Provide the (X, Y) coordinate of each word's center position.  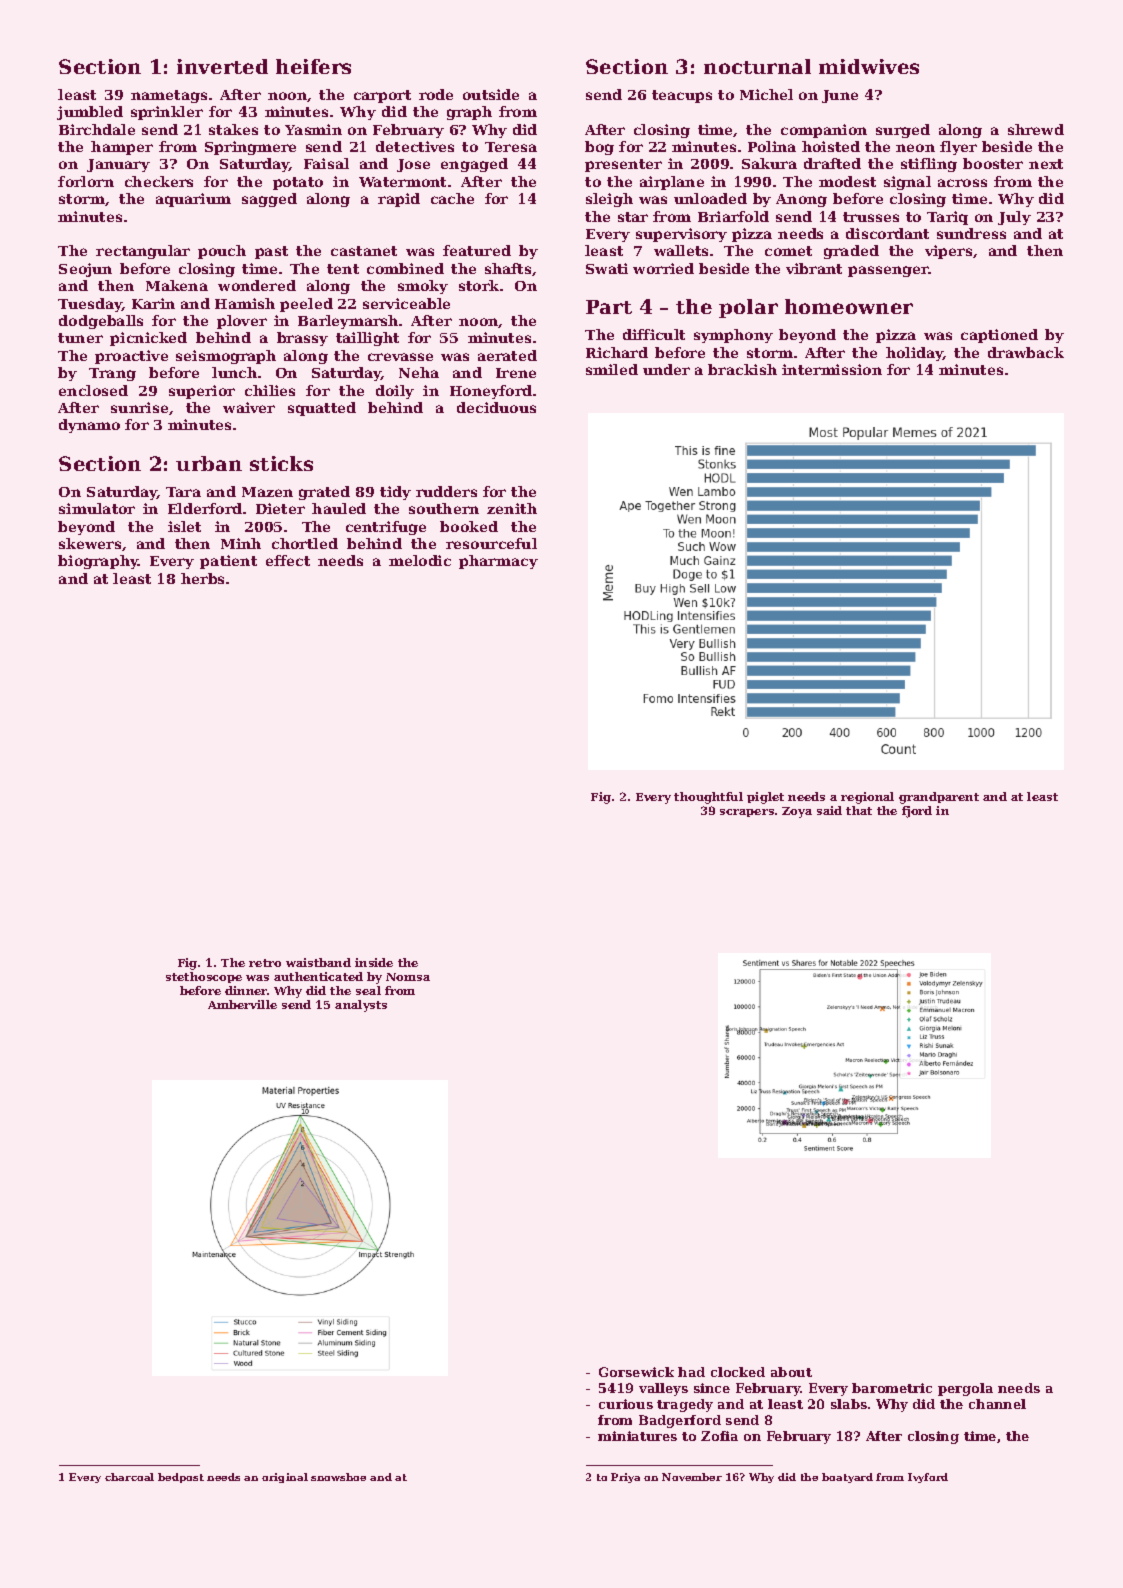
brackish (742, 369)
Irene (516, 373)
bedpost (181, 1478)
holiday (914, 354)
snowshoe (338, 1477)
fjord (917, 812)
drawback (1026, 352)
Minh (241, 543)
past (271, 252)
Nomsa (408, 977)
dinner (246, 990)
